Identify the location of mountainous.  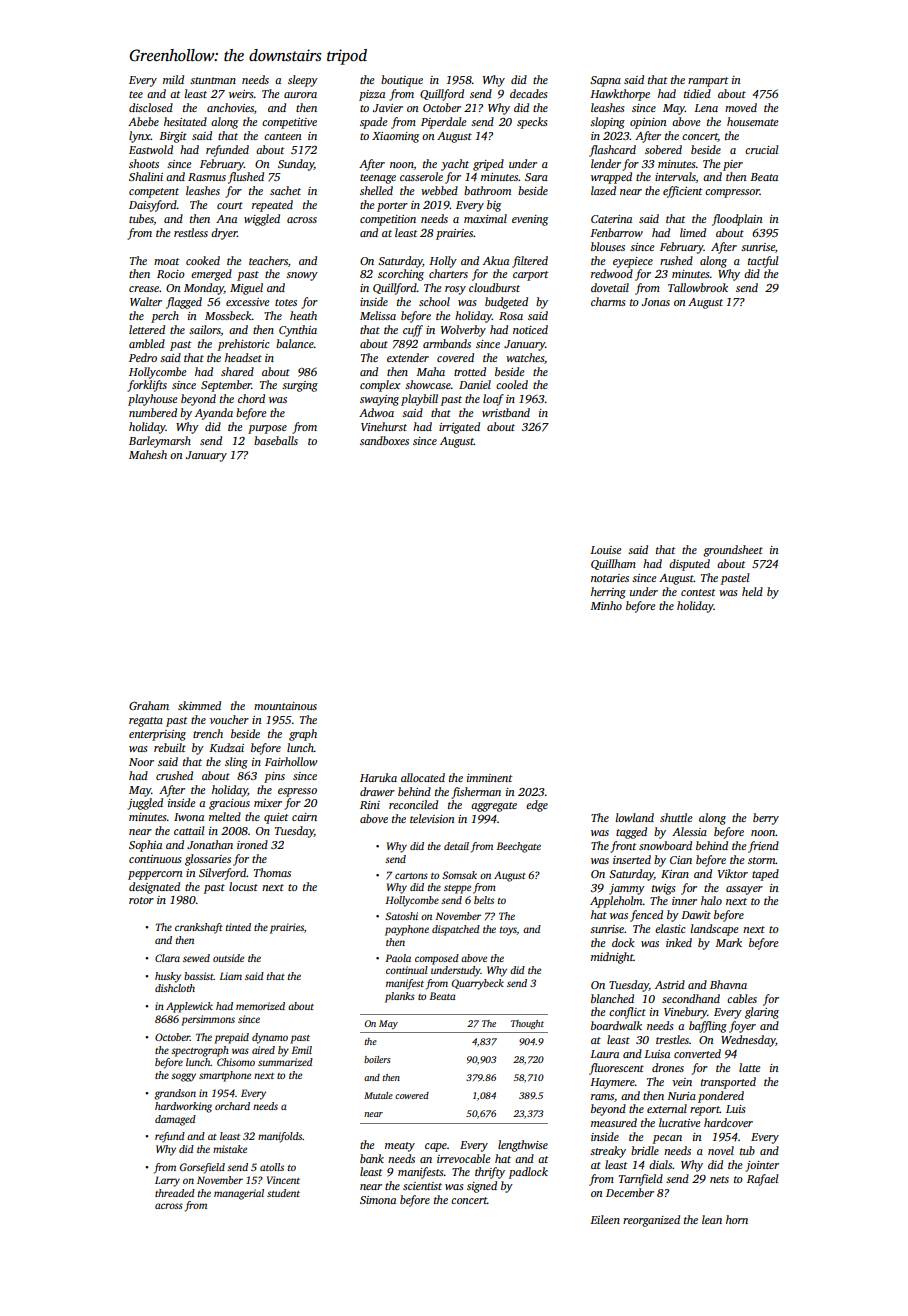
(285, 706).
